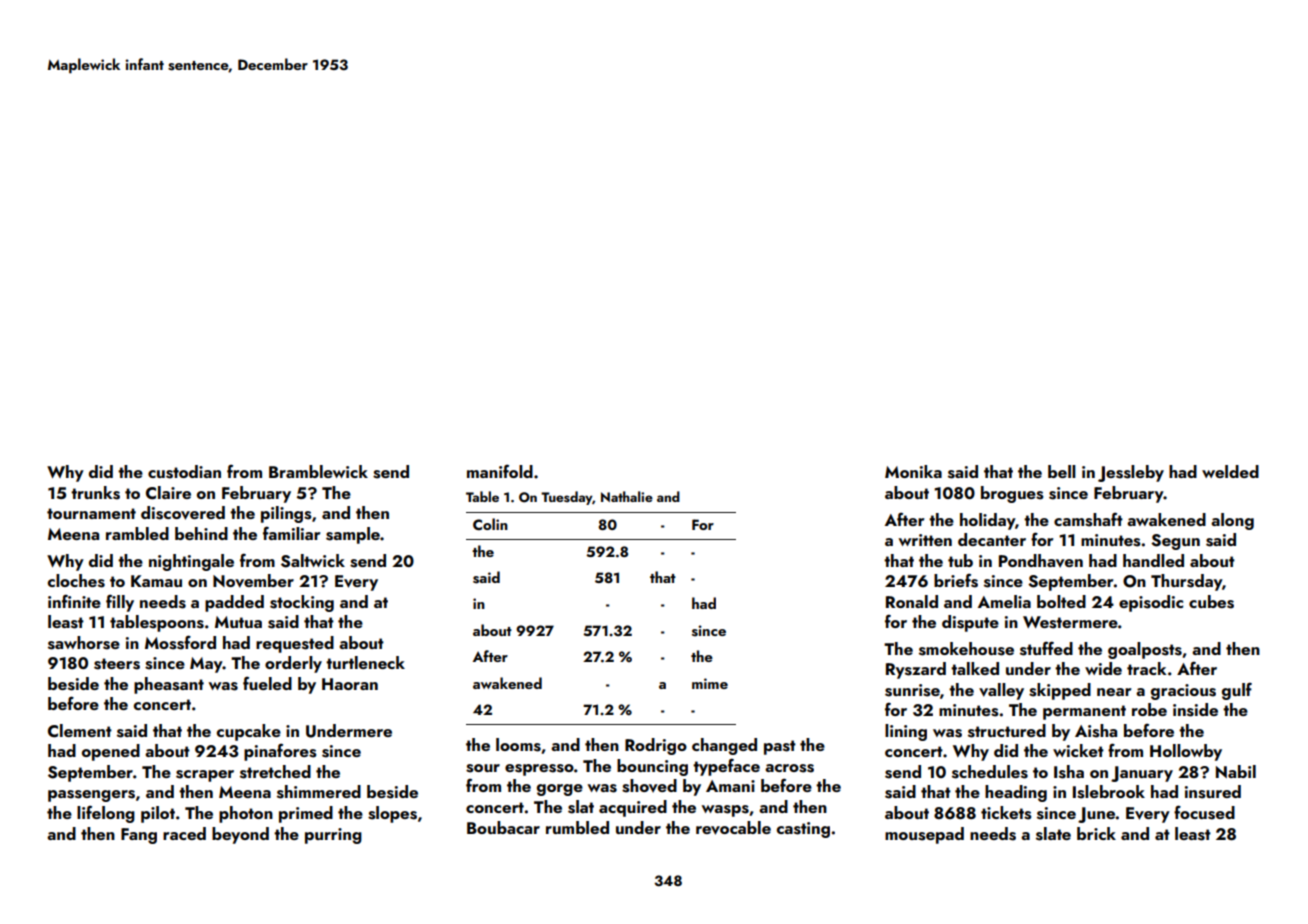  What do you see at coordinates (111, 752) in the document?
I see `opened` at bounding box center [111, 752].
